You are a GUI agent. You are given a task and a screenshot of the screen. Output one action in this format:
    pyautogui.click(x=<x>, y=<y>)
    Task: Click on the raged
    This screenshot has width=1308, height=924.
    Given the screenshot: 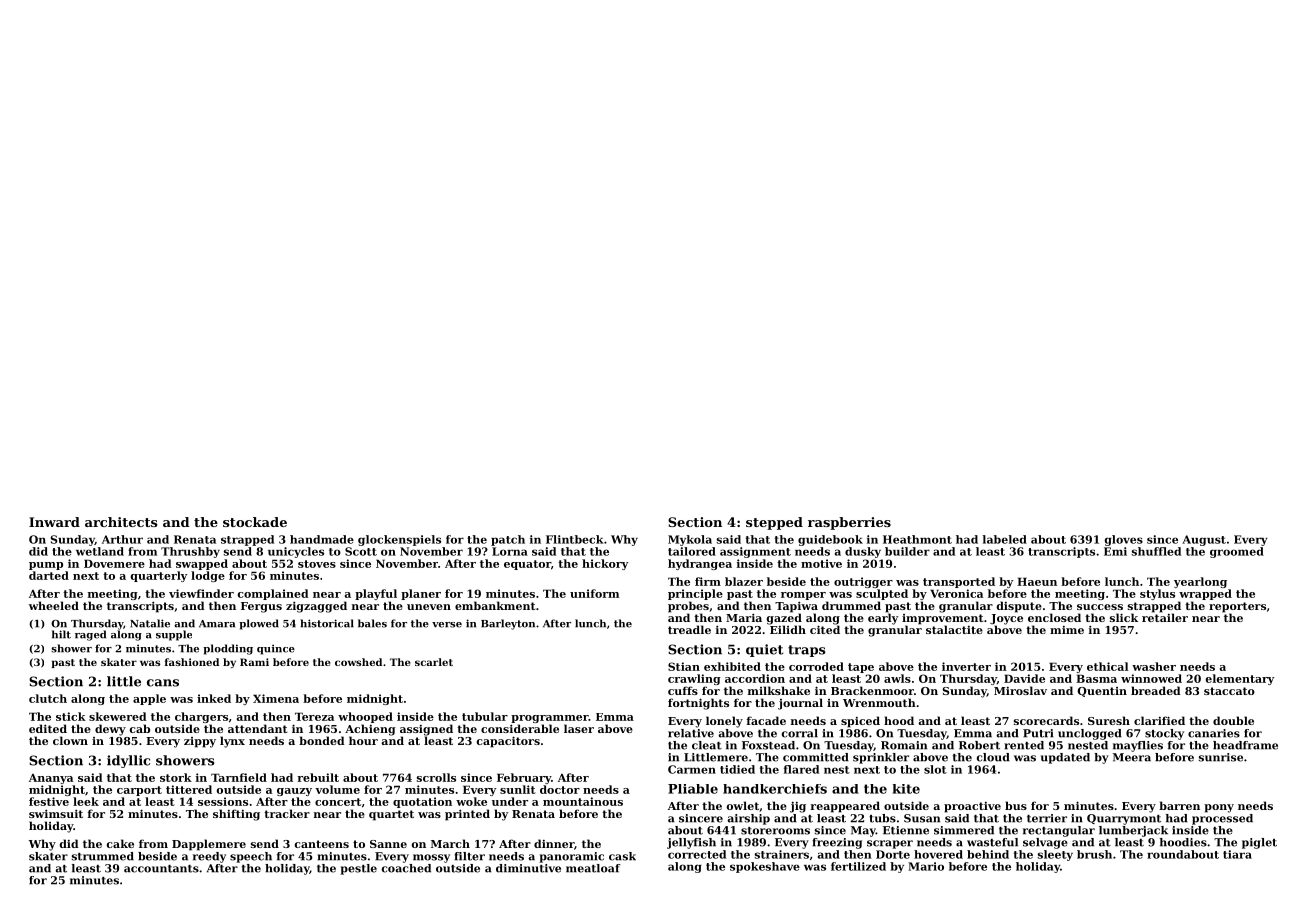 What is the action you would take?
    pyautogui.click(x=90, y=635)
